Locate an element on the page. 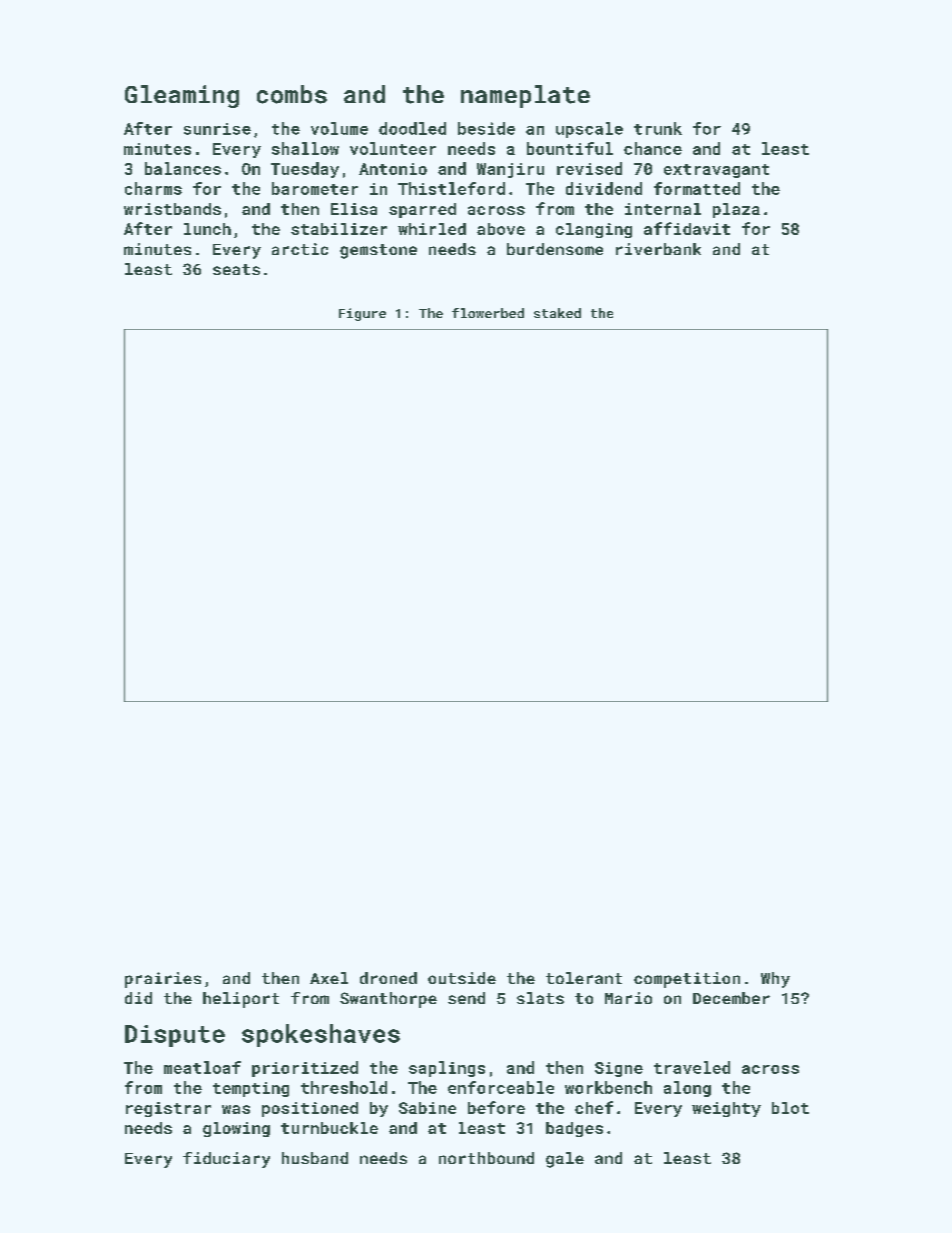  flowerbed is located at coordinates (488, 313).
